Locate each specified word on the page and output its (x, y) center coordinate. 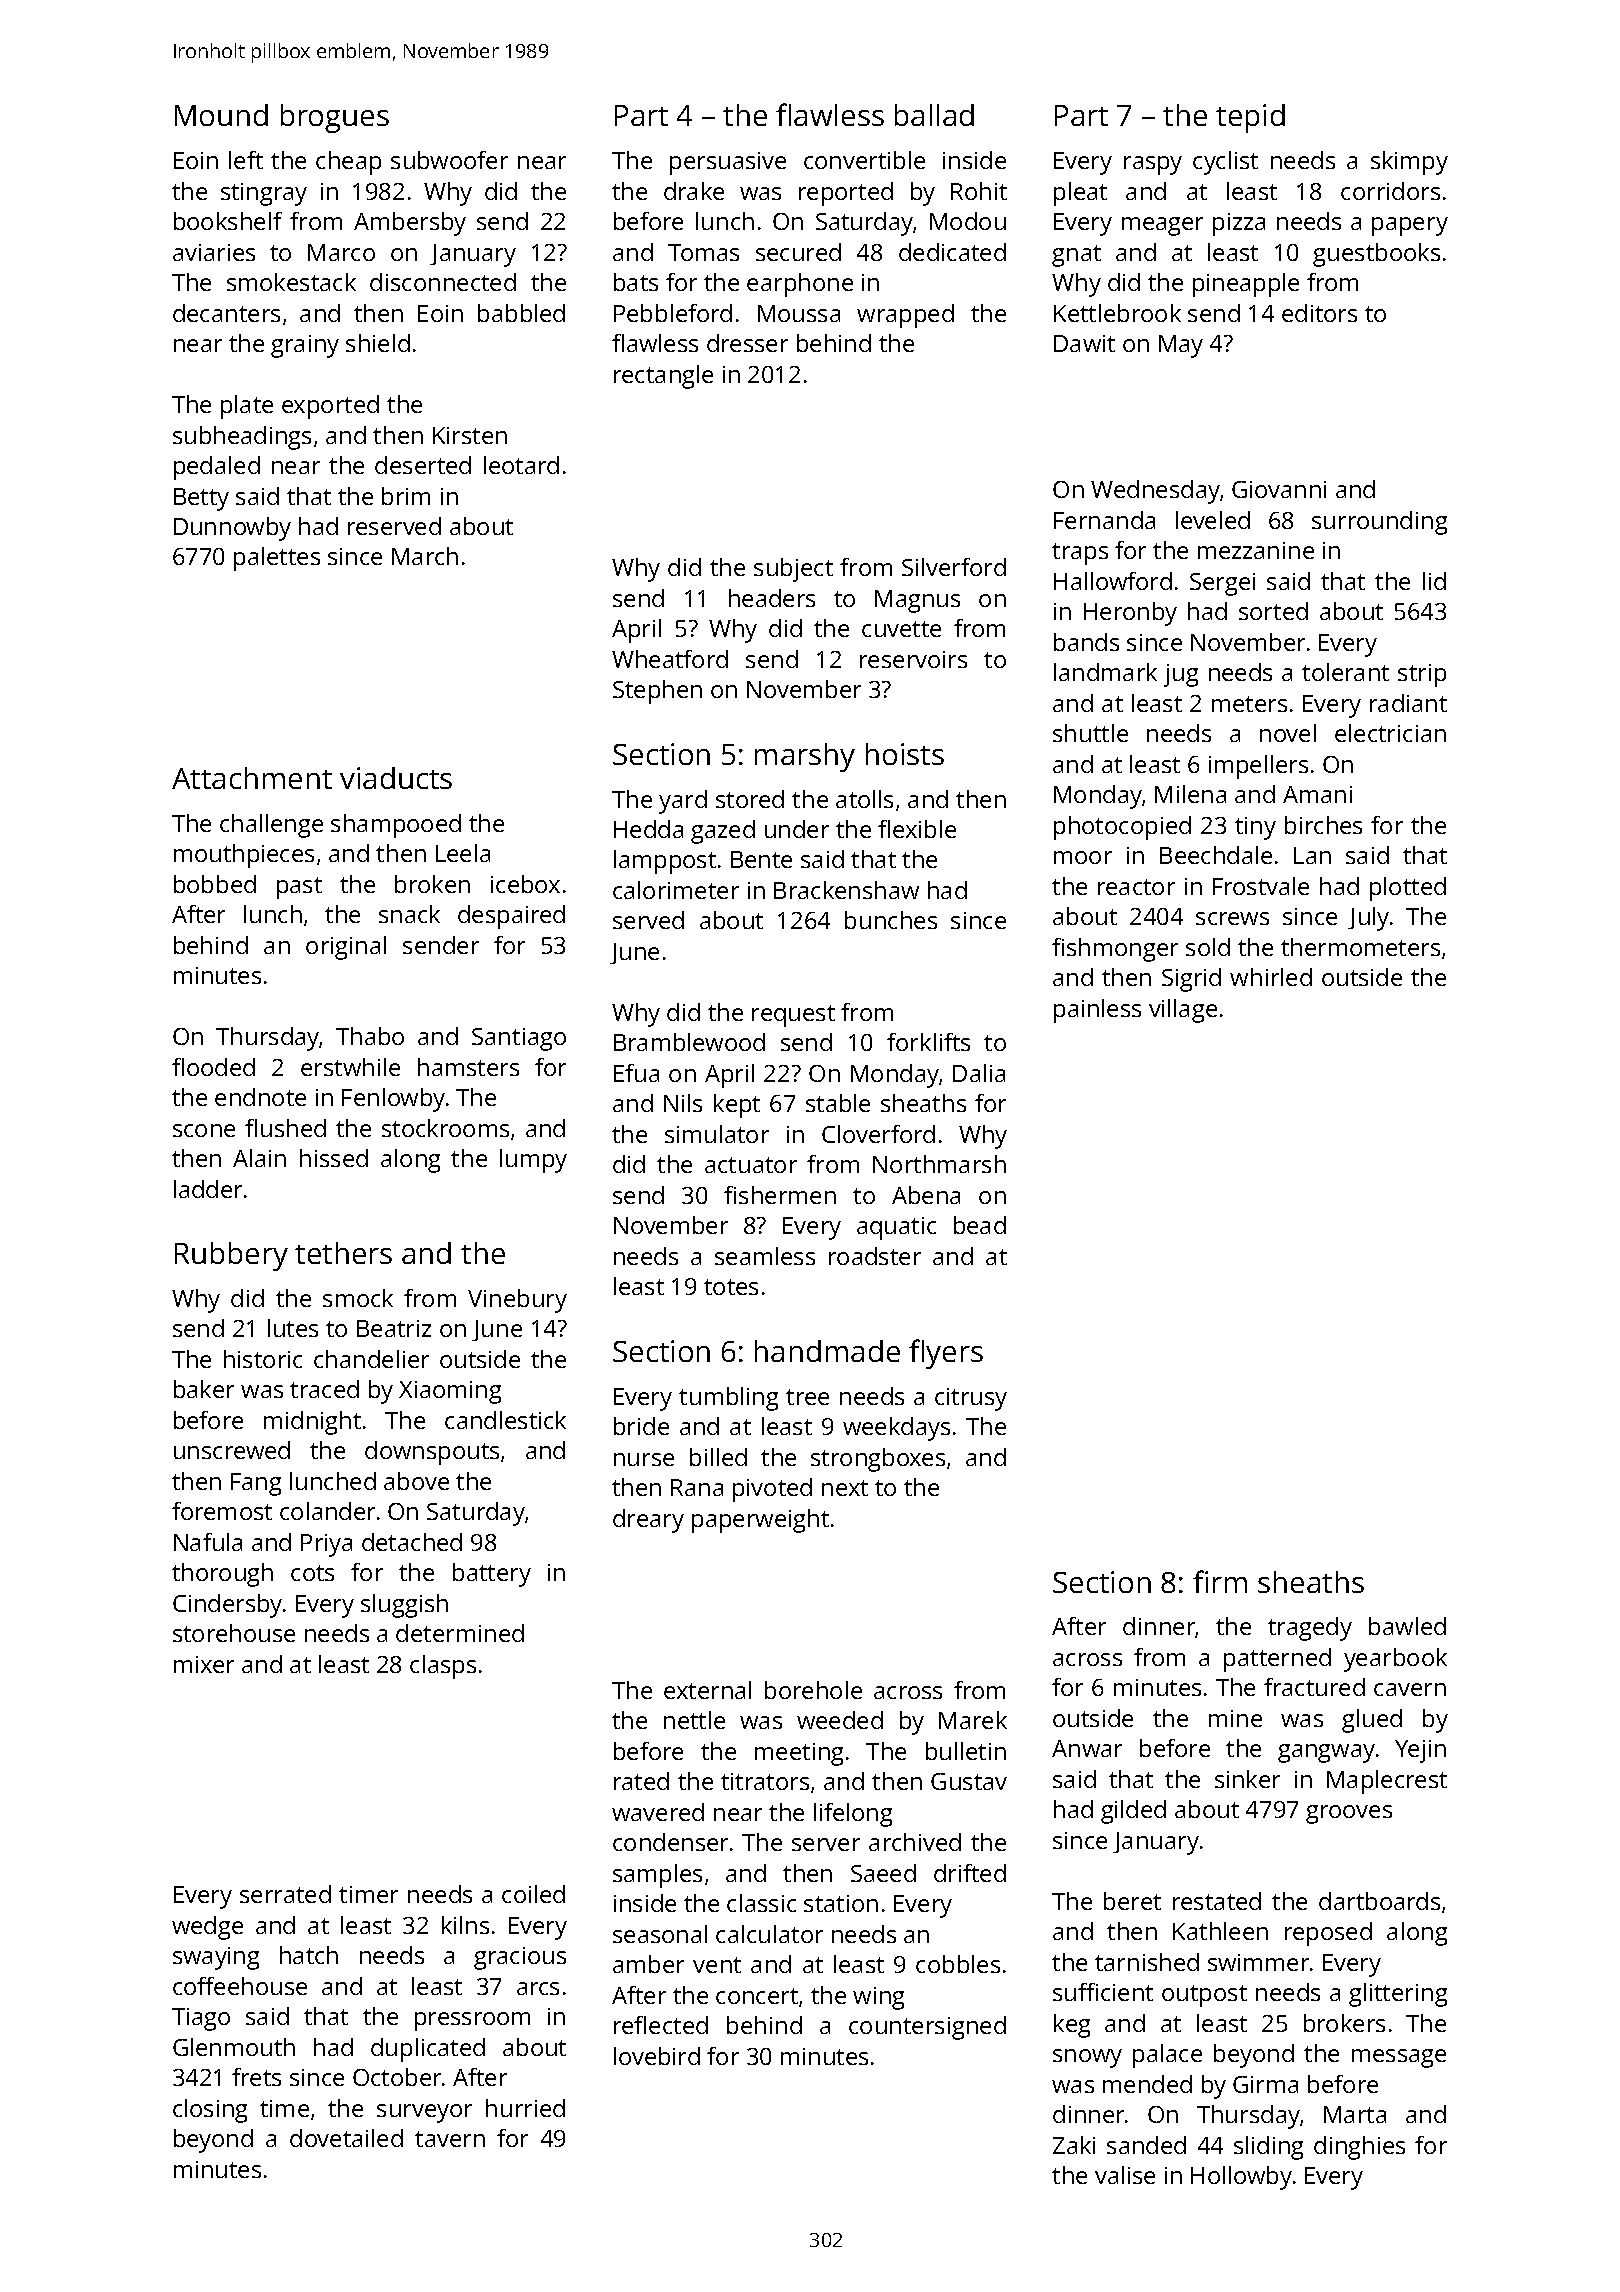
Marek (973, 1720)
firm (1220, 1581)
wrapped (905, 316)
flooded (213, 1067)
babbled (521, 313)
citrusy (971, 1399)
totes (731, 1287)
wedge (207, 1928)
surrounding (1379, 523)
